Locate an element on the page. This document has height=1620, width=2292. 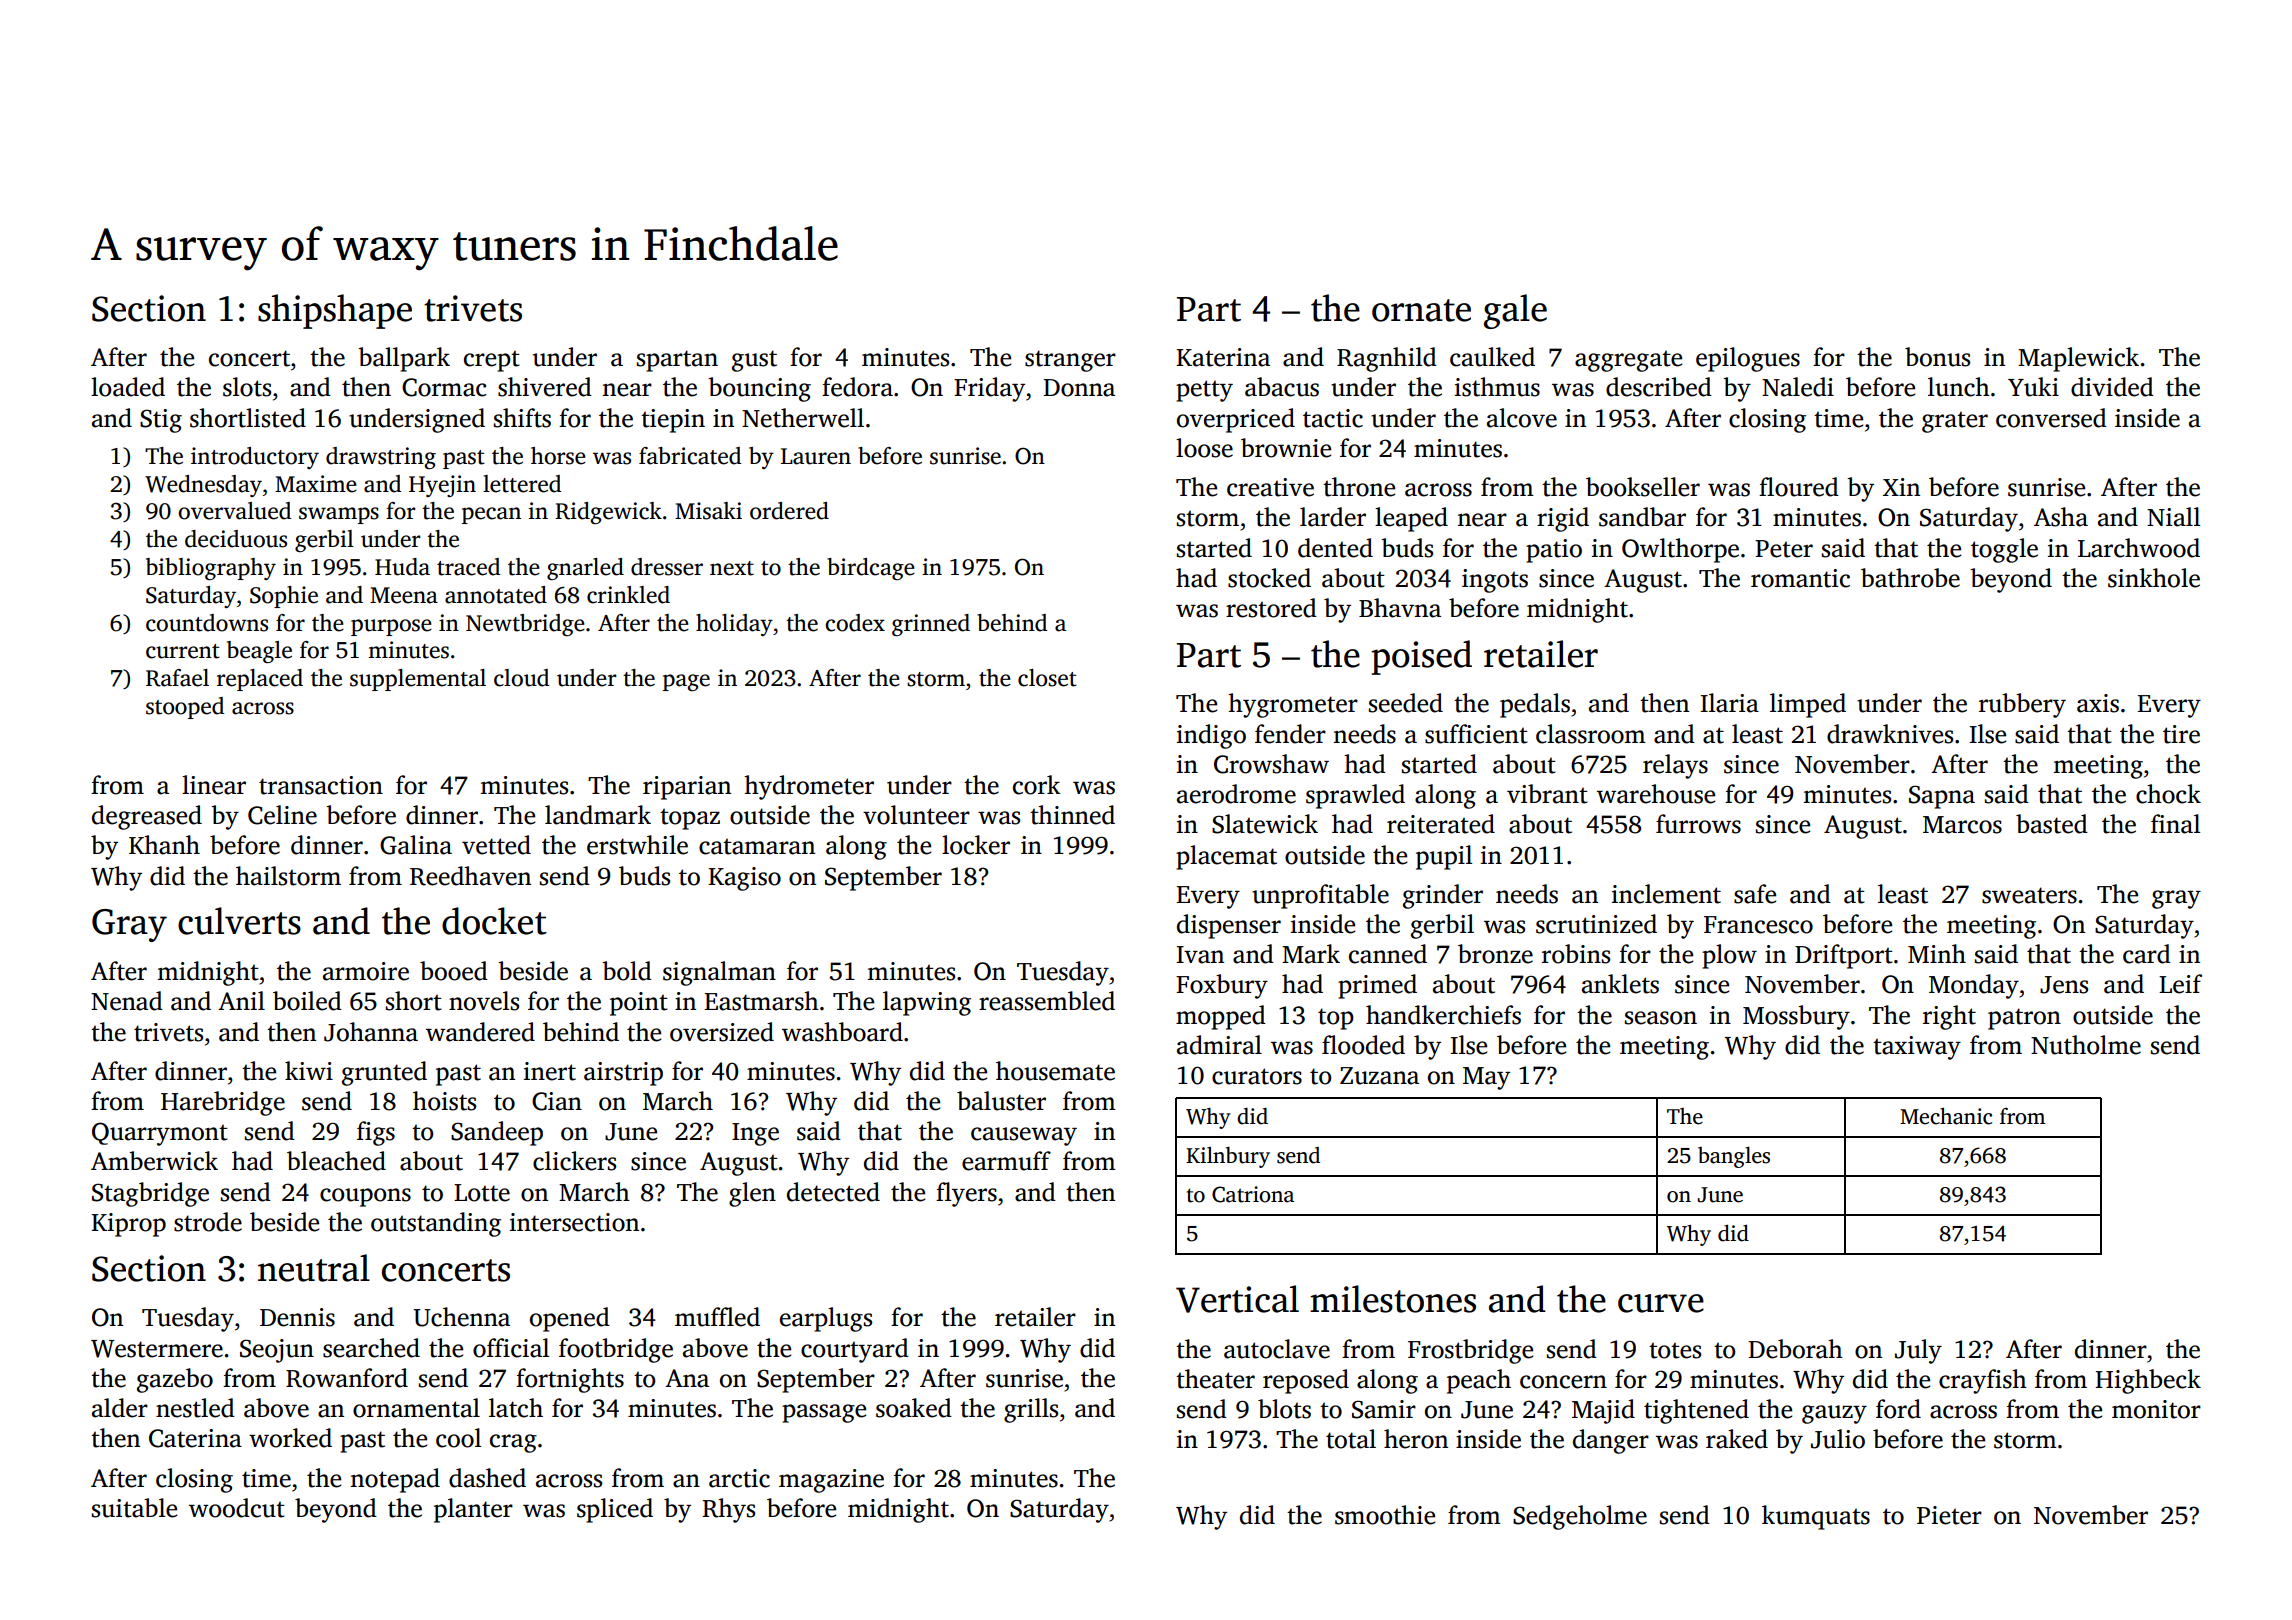
ornate is located at coordinates (1421, 310).
